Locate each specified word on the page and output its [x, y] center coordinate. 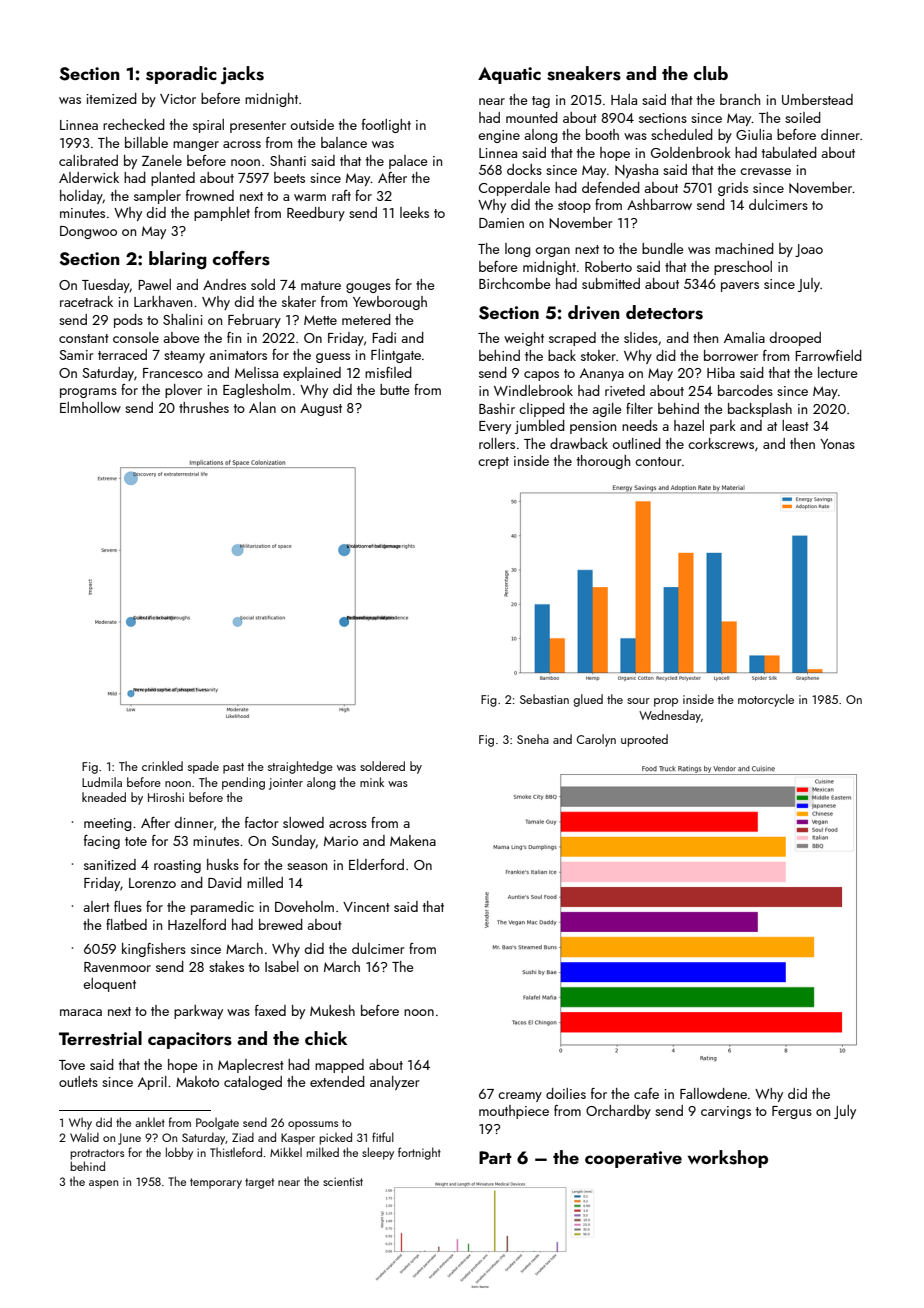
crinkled [162, 766]
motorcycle [766, 700]
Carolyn [596, 740]
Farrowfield [828, 355]
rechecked [134, 124]
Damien [501, 223]
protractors [97, 1154]
